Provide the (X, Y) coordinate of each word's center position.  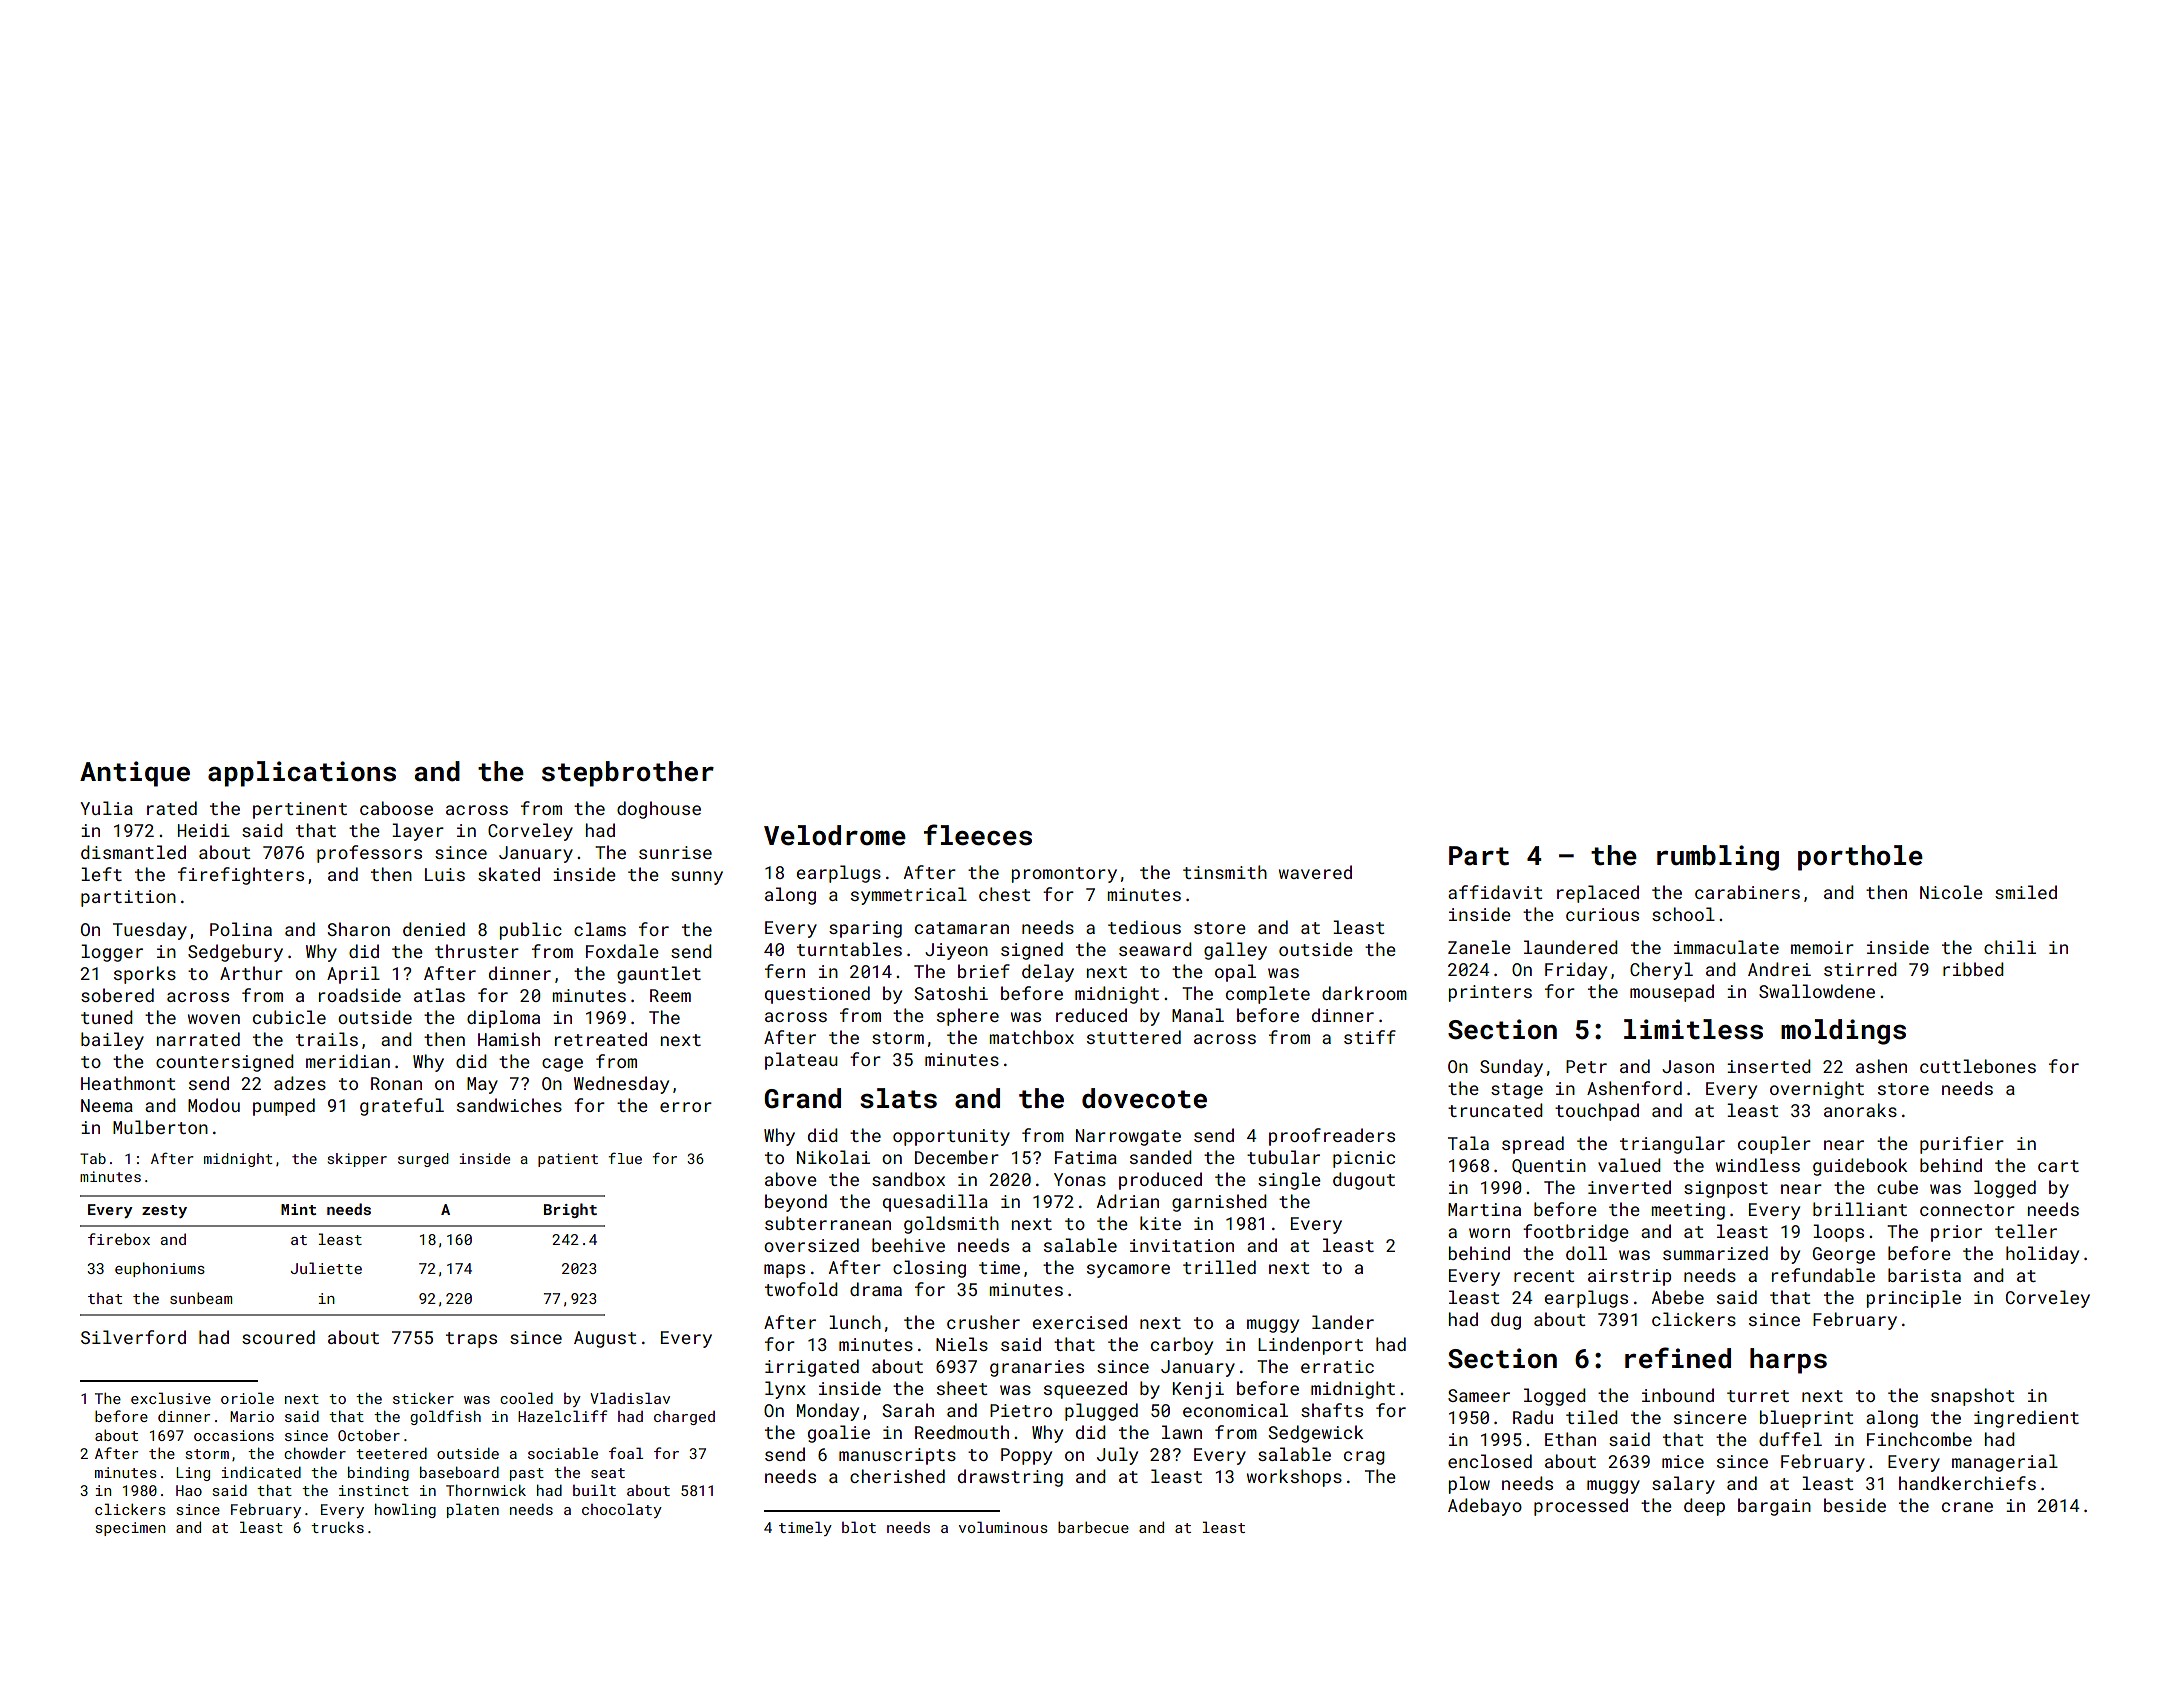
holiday (2042, 1255)
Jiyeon (956, 951)
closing (929, 1269)
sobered (117, 995)
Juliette (326, 1268)
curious (1602, 914)
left (101, 874)
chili (2010, 947)
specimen (130, 1529)
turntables (849, 949)
